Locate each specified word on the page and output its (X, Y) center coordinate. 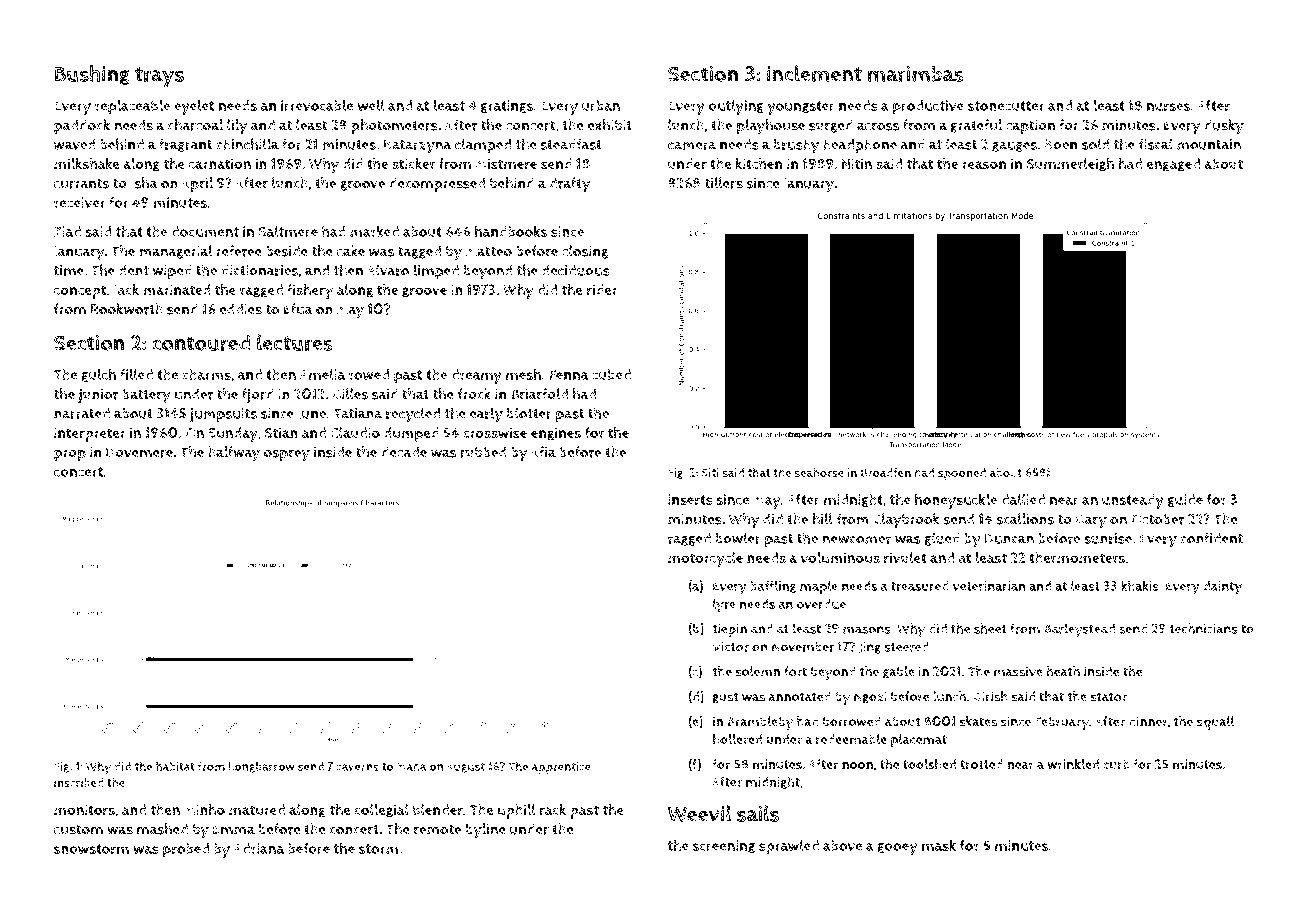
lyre (724, 605)
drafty (569, 185)
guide (1185, 501)
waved (75, 144)
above (842, 845)
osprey (287, 455)
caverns (357, 767)
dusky (1224, 127)
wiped (172, 272)
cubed (611, 374)
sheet (990, 628)
